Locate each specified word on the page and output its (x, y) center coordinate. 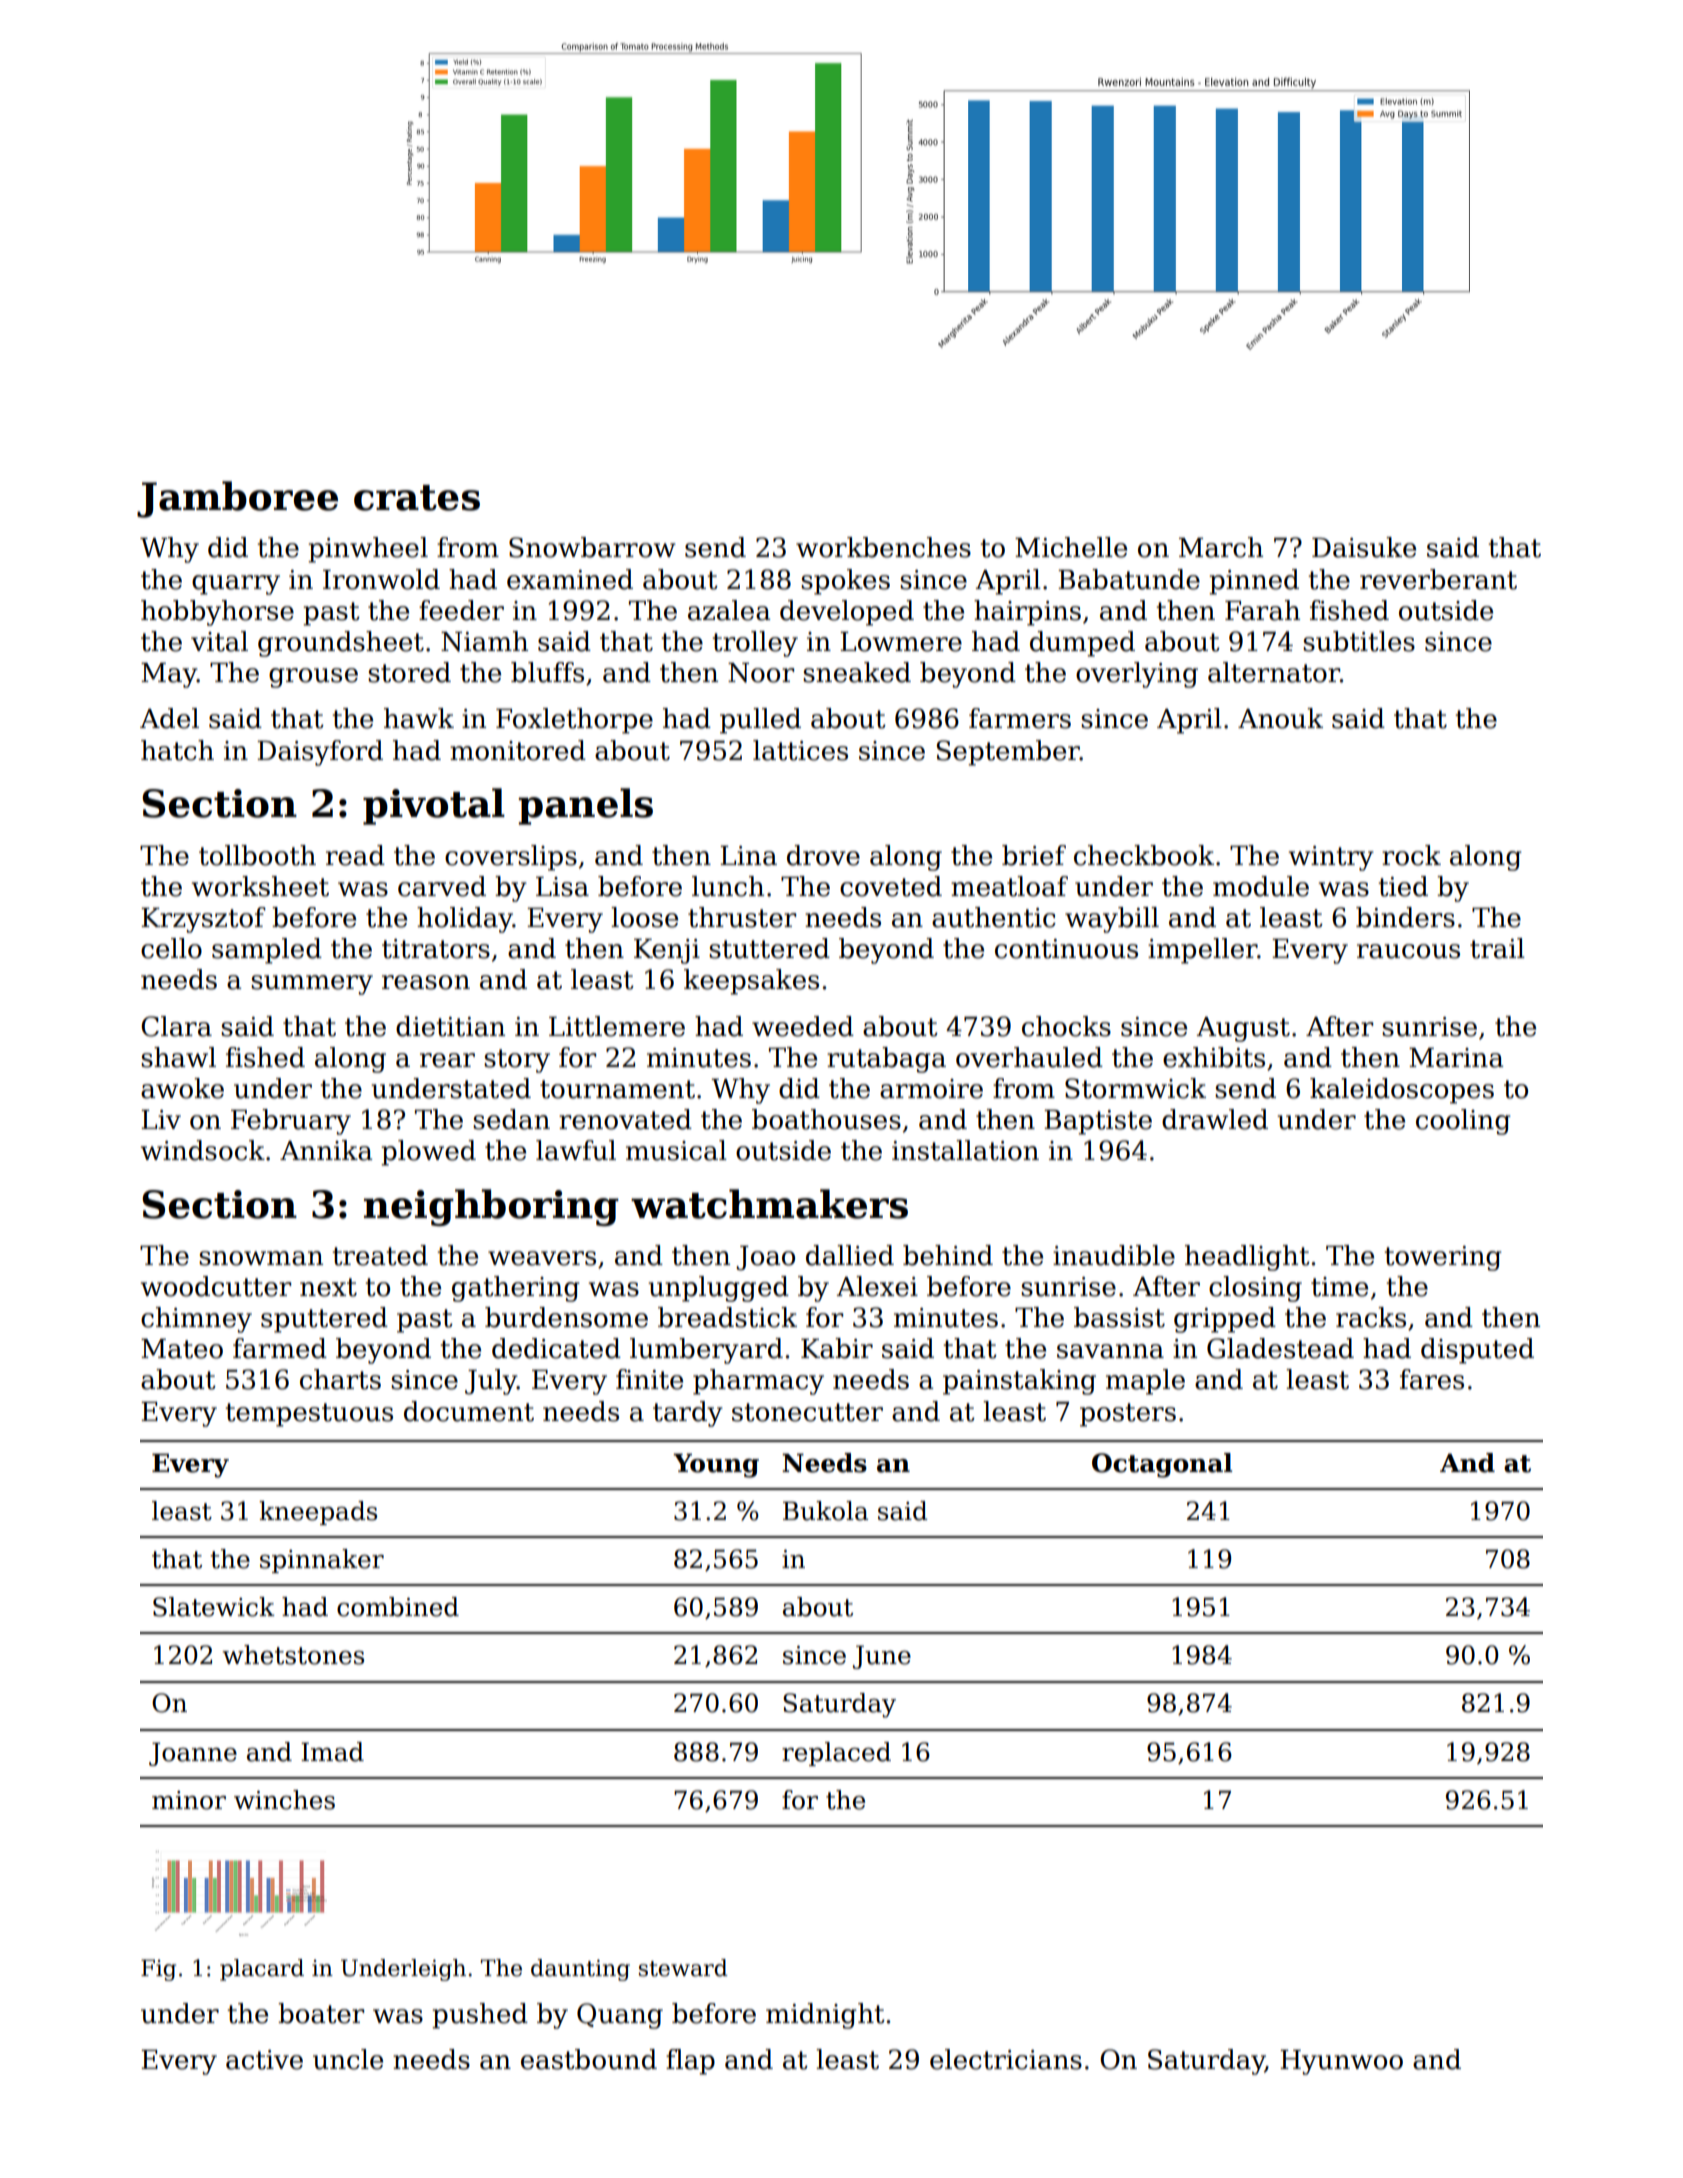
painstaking (1019, 1382)
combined (398, 1607)
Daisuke (1364, 547)
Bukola (825, 1511)
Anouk (1280, 718)
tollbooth (257, 855)
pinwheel (368, 550)
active (264, 2060)
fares (1432, 1379)
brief (1034, 855)
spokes (845, 582)
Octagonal (1162, 1465)
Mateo (182, 1349)
